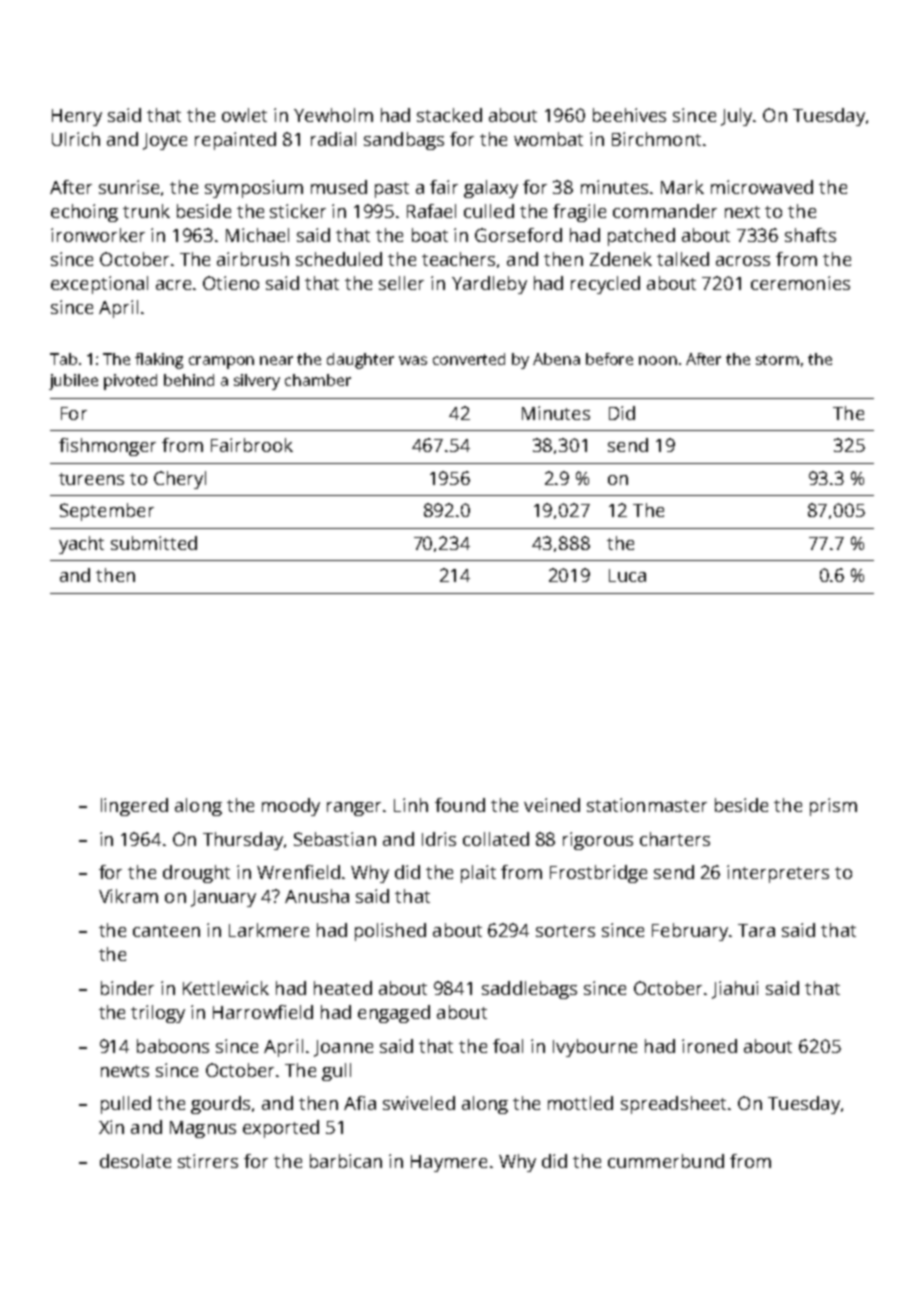 The width and height of the screenshot is (924, 1308). What do you see at coordinates (81, 545) in the screenshot?
I see `yacht` at bounding box center [81, 545].
